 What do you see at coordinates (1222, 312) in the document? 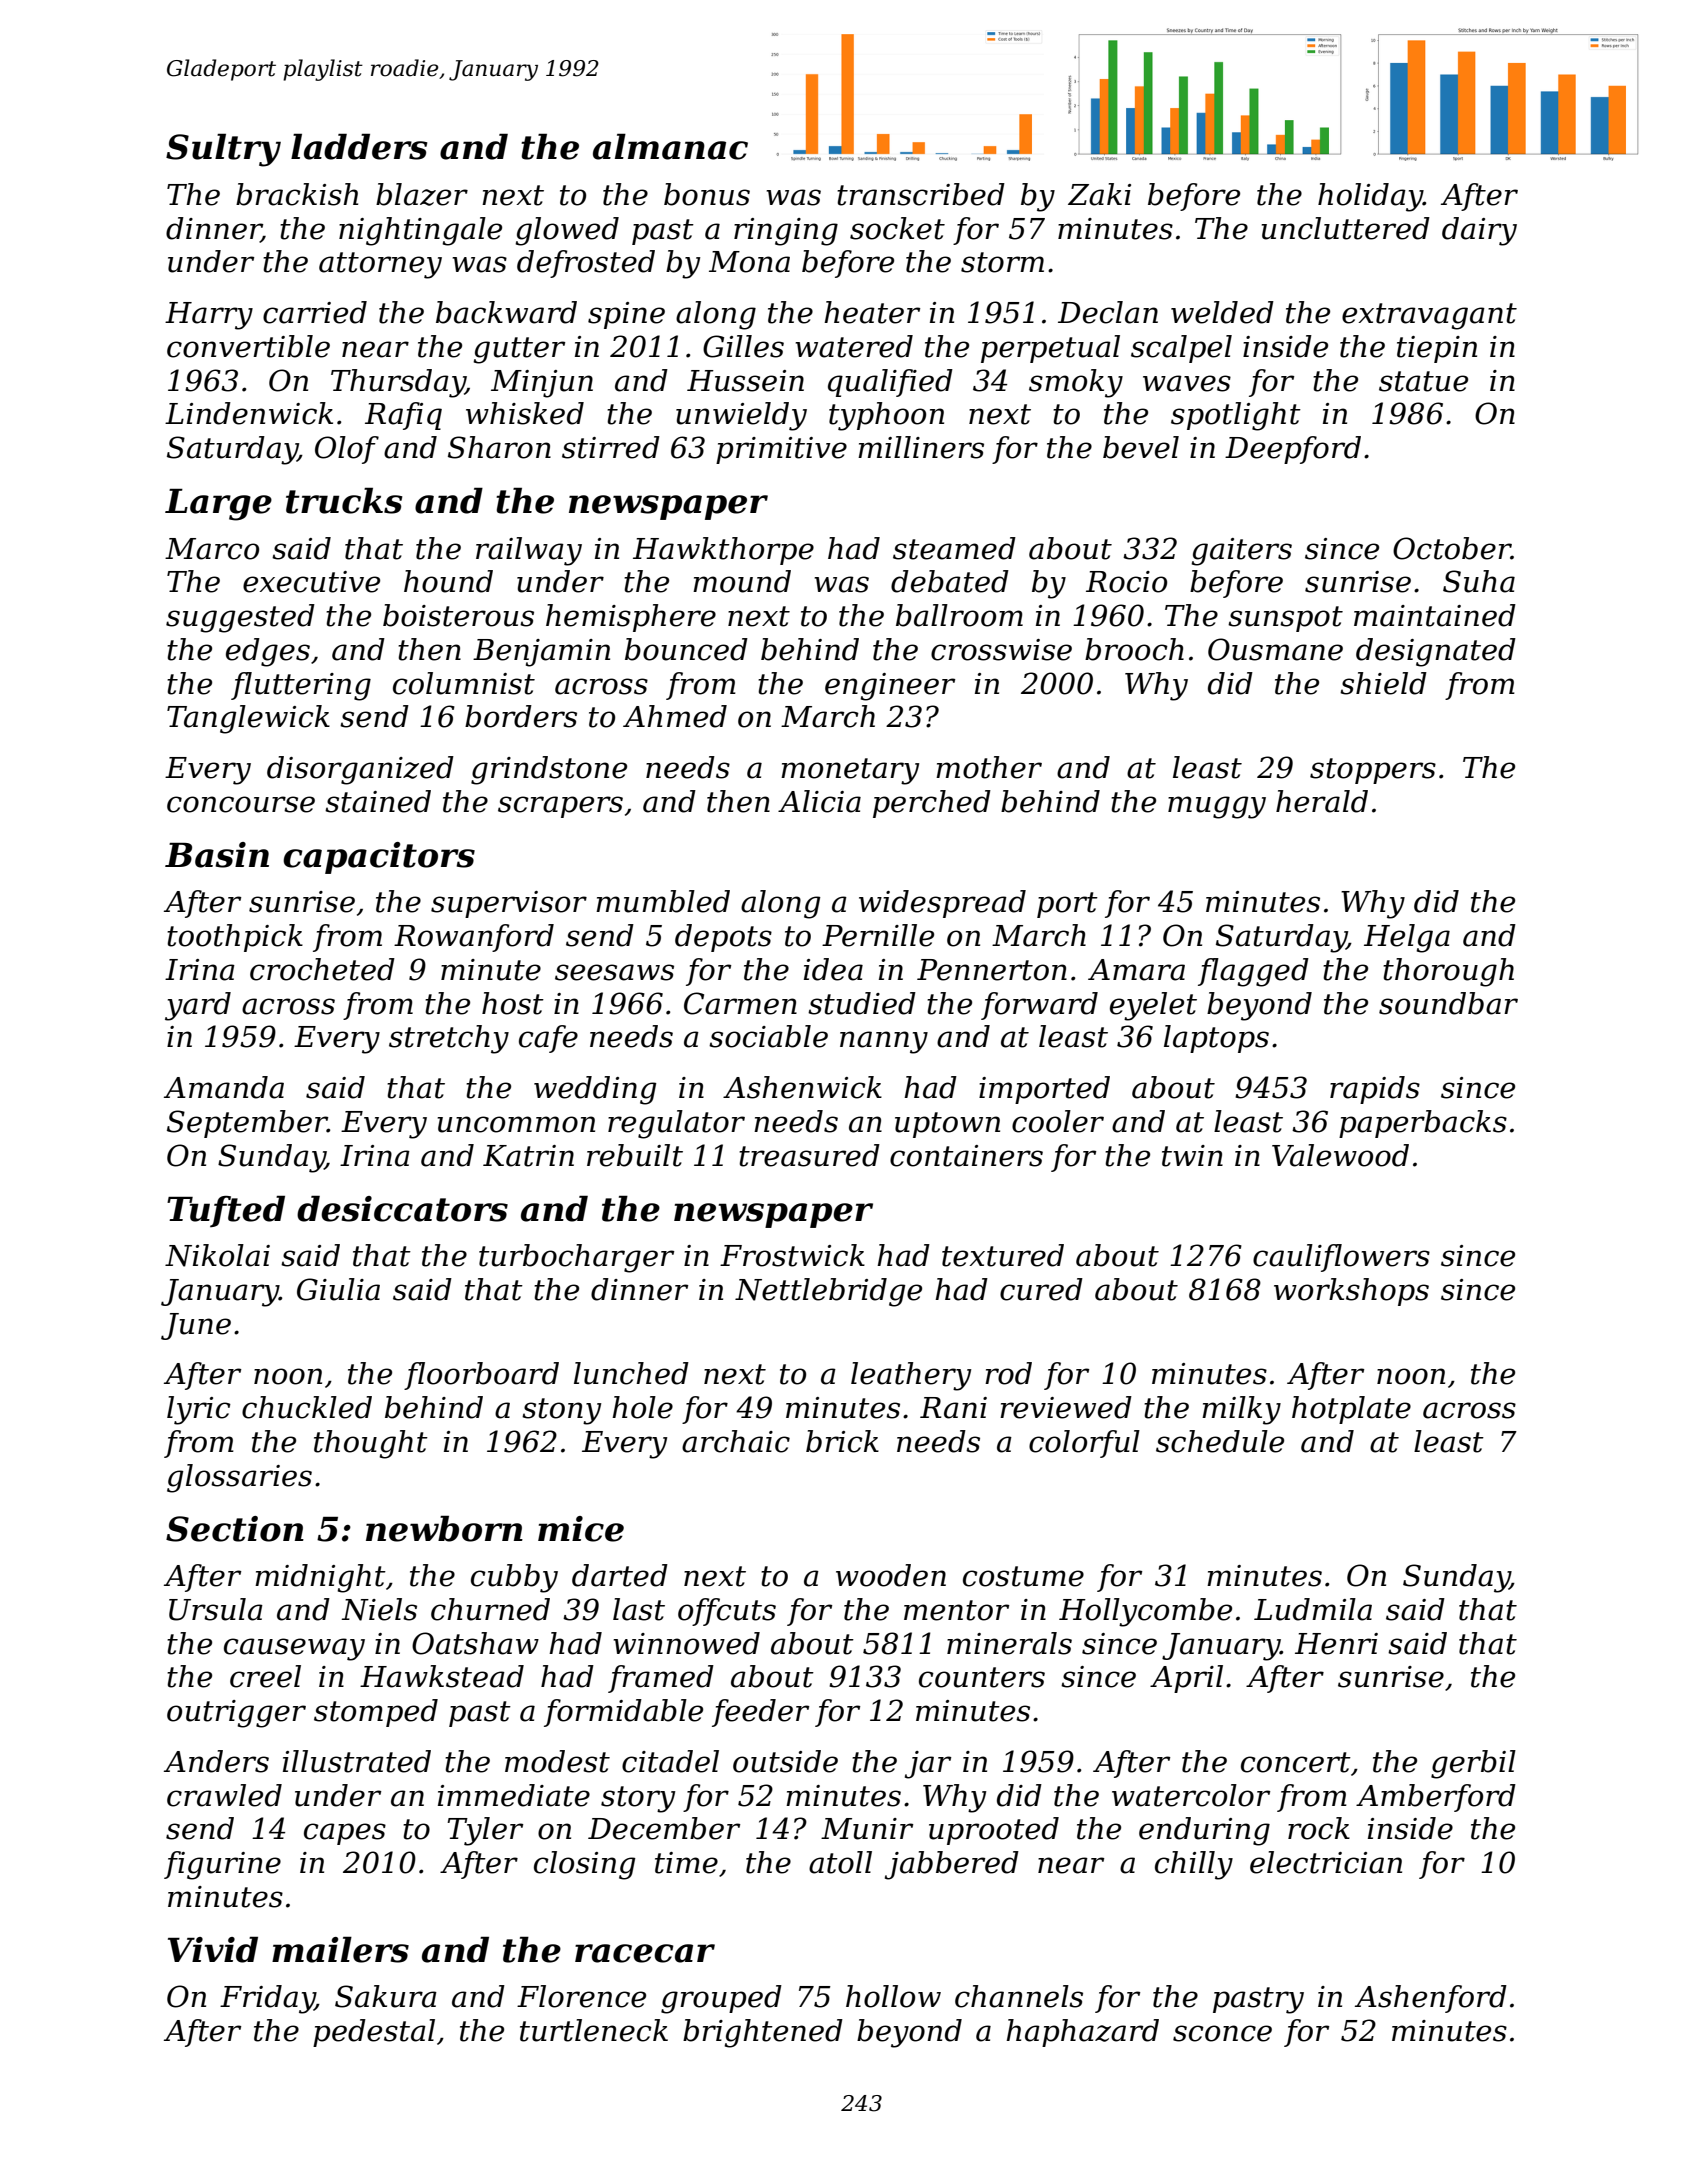
I see `welded` at bounding box center [1222, 312].
